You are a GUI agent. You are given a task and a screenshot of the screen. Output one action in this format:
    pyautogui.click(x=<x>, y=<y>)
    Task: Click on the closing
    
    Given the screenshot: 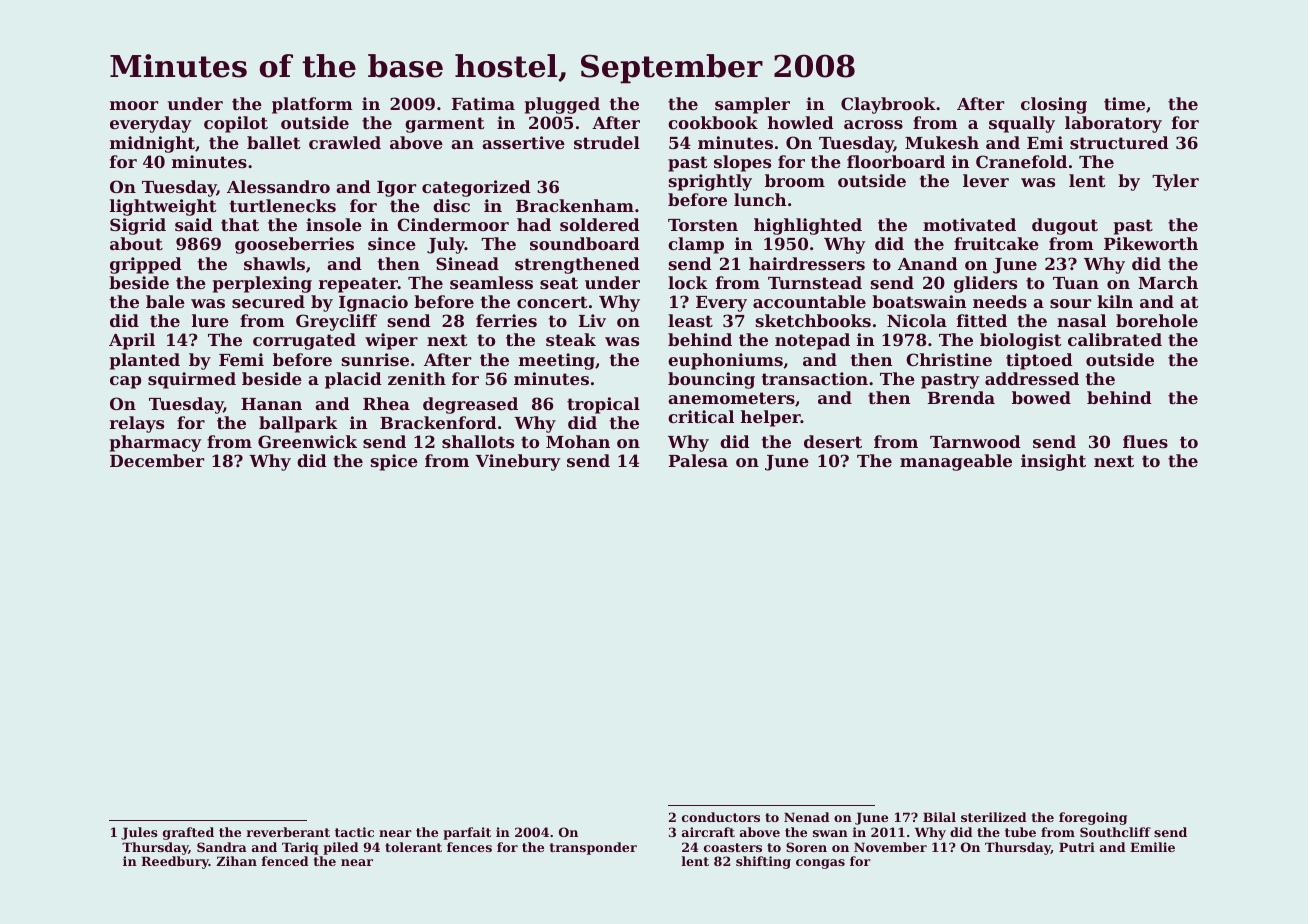 What is the action you would take?
    pyautogui.click(x=1054, y=105)
